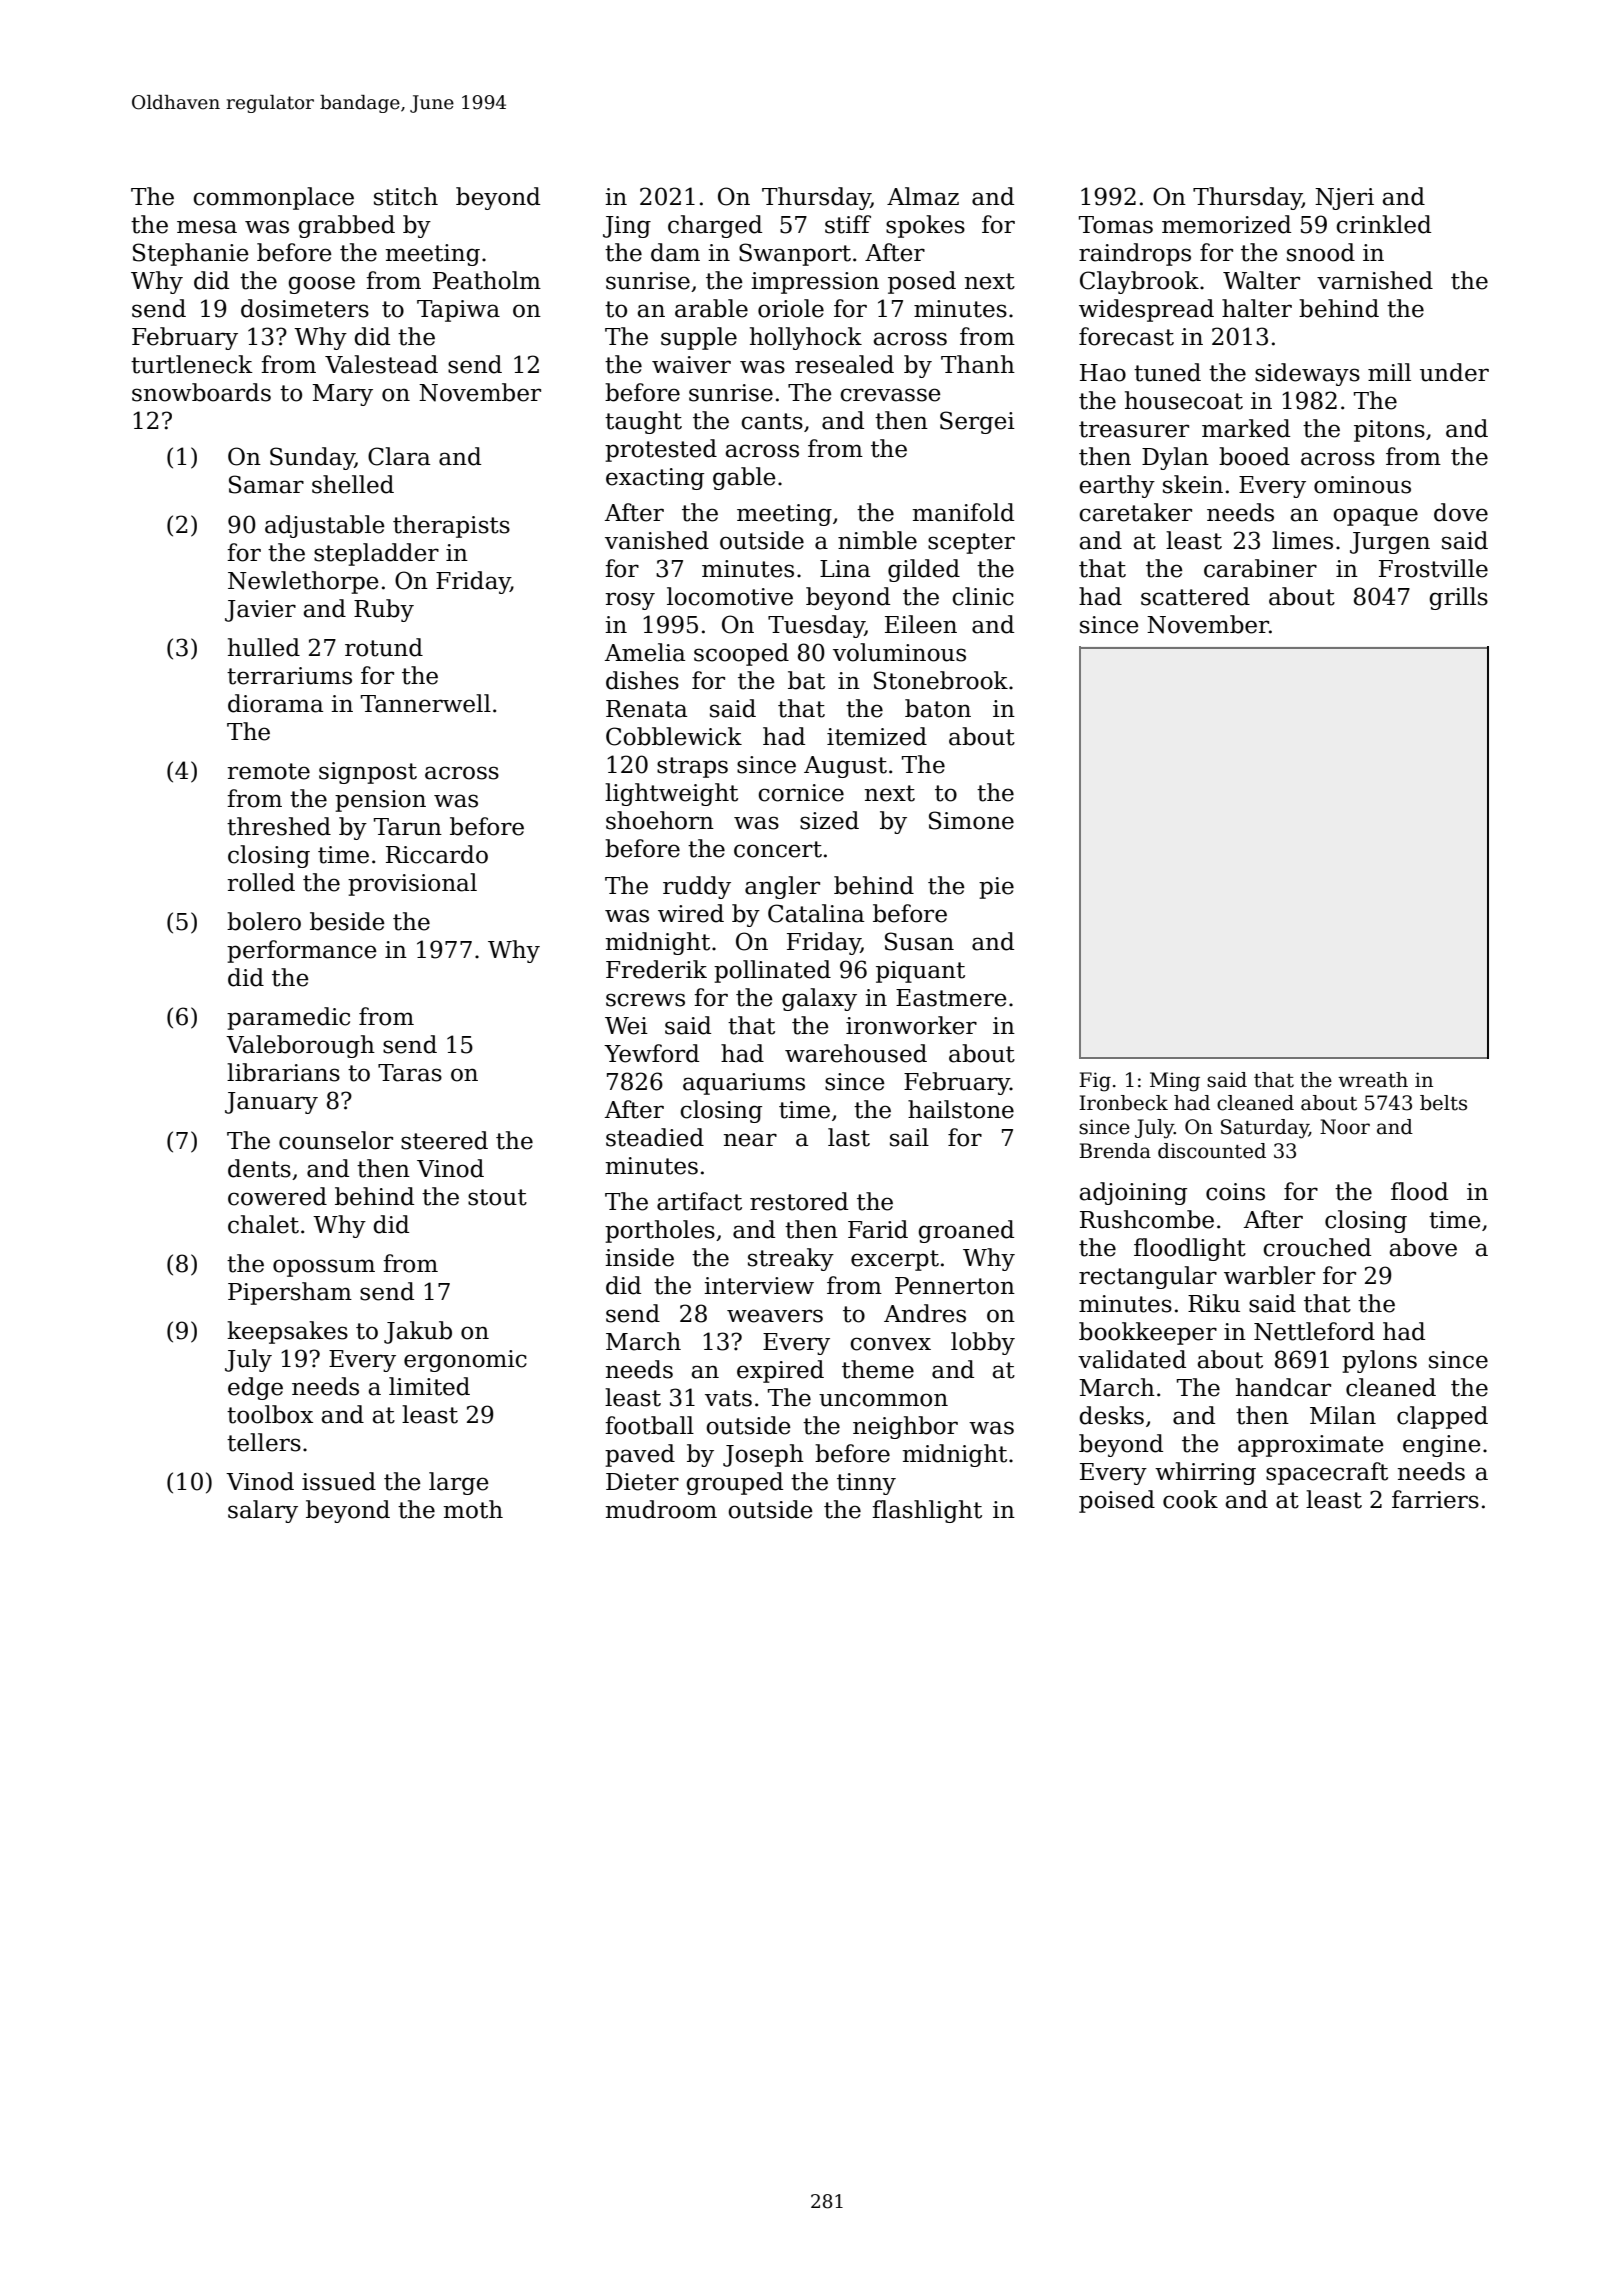  What do you see at coordinates (909, 1137) in the screenshot?
I see `sail` at bounding box center [909, 1137].
